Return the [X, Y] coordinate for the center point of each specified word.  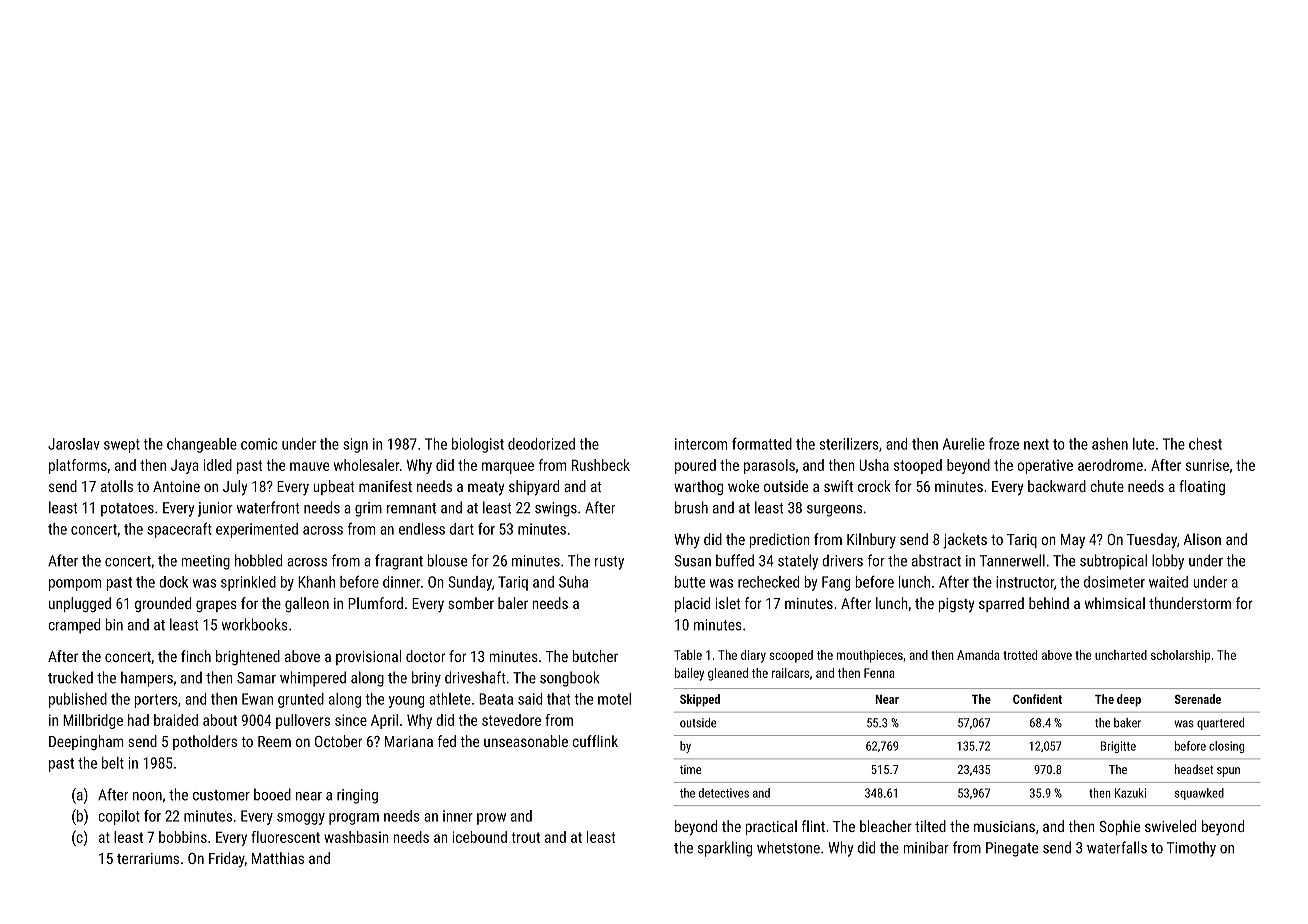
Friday [227, 859]
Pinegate [1012, 849]
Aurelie [964, 444]
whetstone [788, 847]
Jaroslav [74, 444]
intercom [701, 444]
